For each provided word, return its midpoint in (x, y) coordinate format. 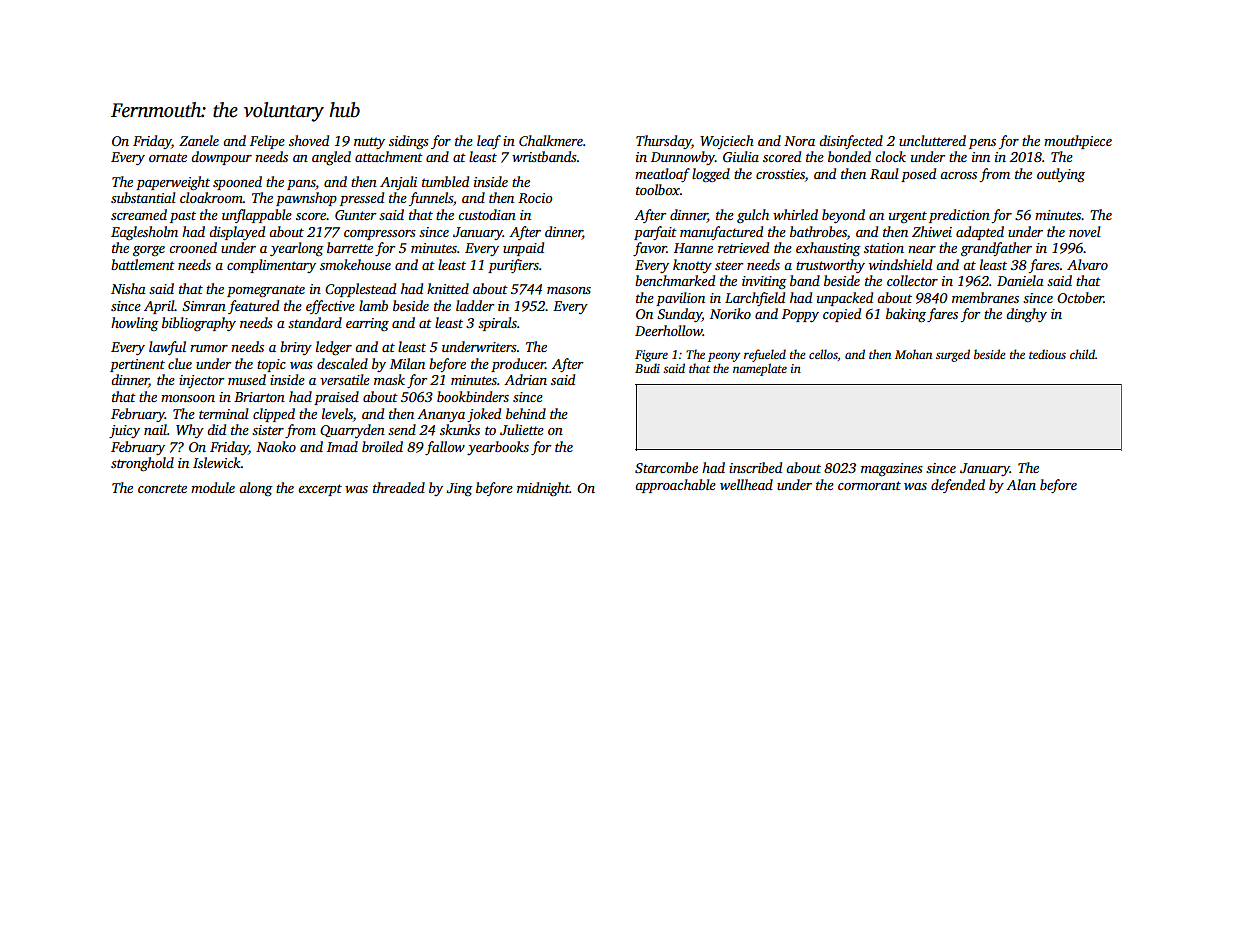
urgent (908, 217)
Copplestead (360, 290)
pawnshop (306, 199)
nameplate (760, 369)
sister (268, 430)
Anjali (398, 183)
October (1080, 297)
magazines (892, 470)
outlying (1061, 175)
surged (953, 355)
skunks (460, 429)
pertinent (137, 365)
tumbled (445, 181)
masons (569, 290)
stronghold (142, 464)
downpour (221, 158)
